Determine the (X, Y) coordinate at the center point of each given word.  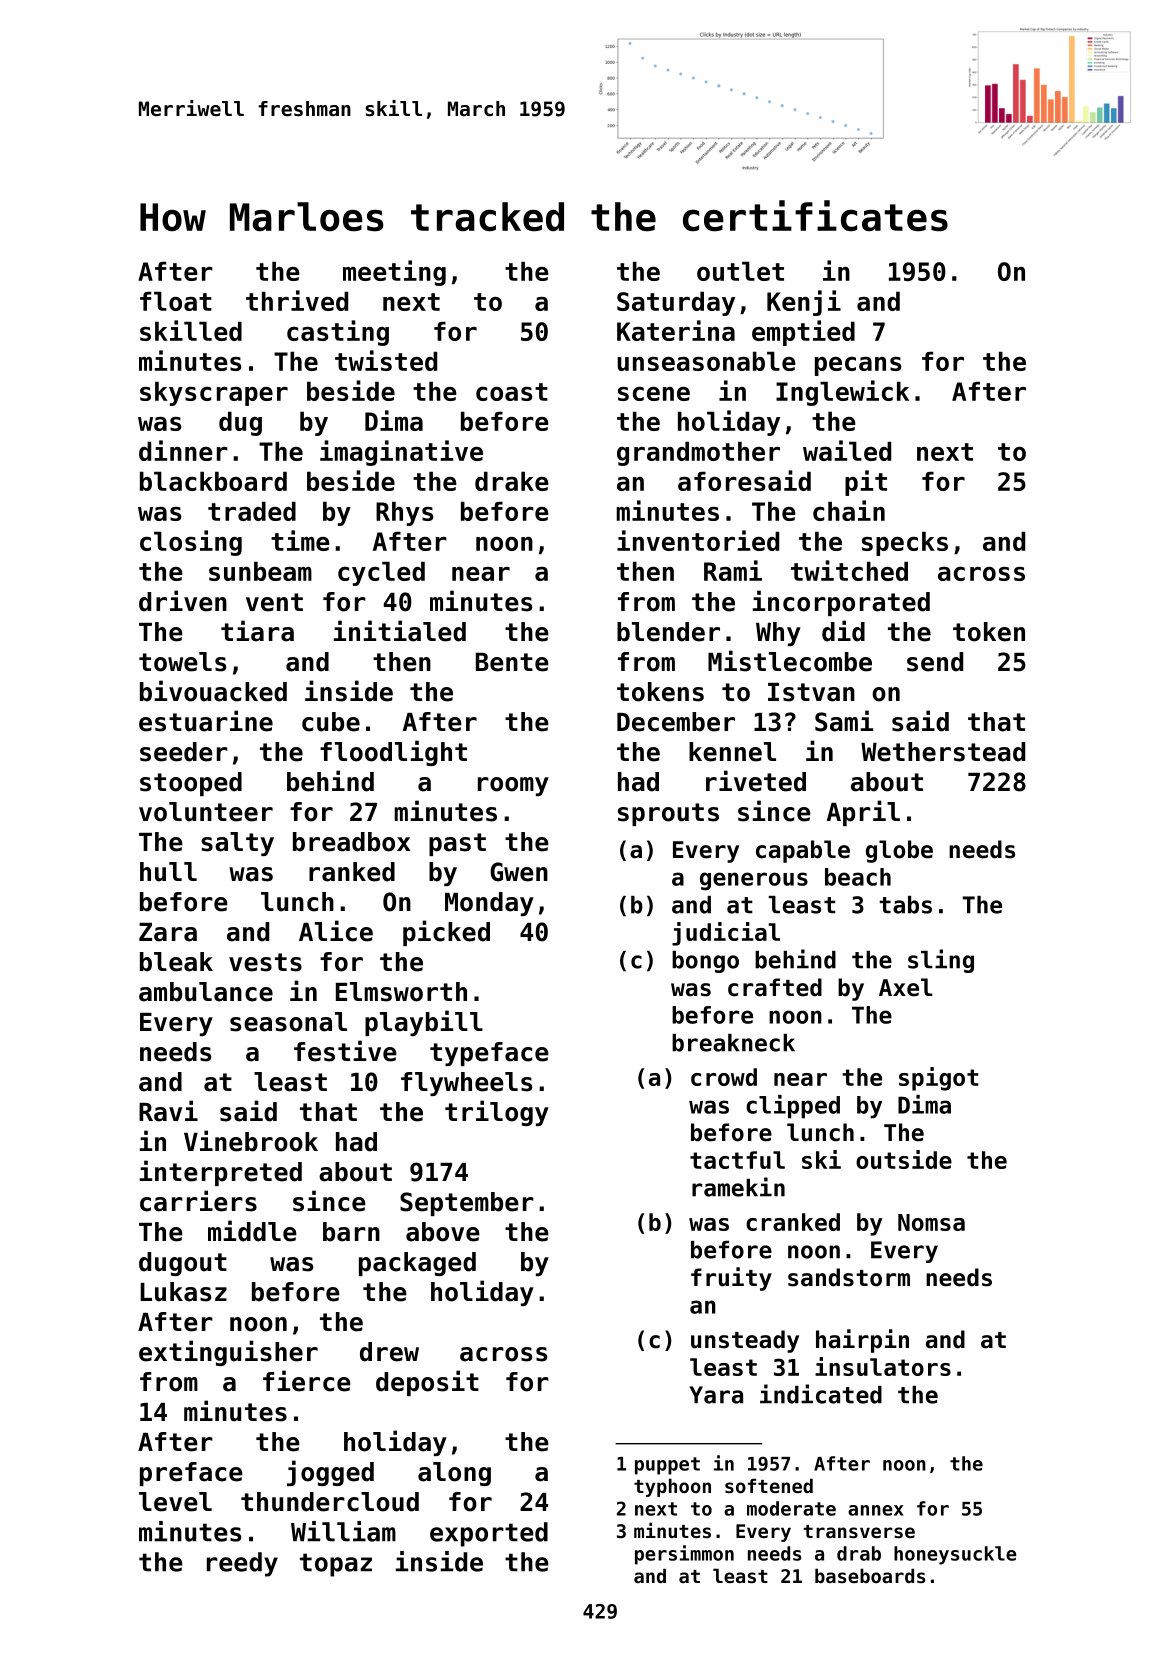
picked (446, 933)
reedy (242, 1564)
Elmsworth (401, 992)
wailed (847, 450)
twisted (386, 360)
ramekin (738, 1187)
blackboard (213, 481)
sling (941, 961)
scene (654, 393)
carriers (198, 1201)
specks (905, 543)
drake (512, 481)
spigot (939, 1079)
